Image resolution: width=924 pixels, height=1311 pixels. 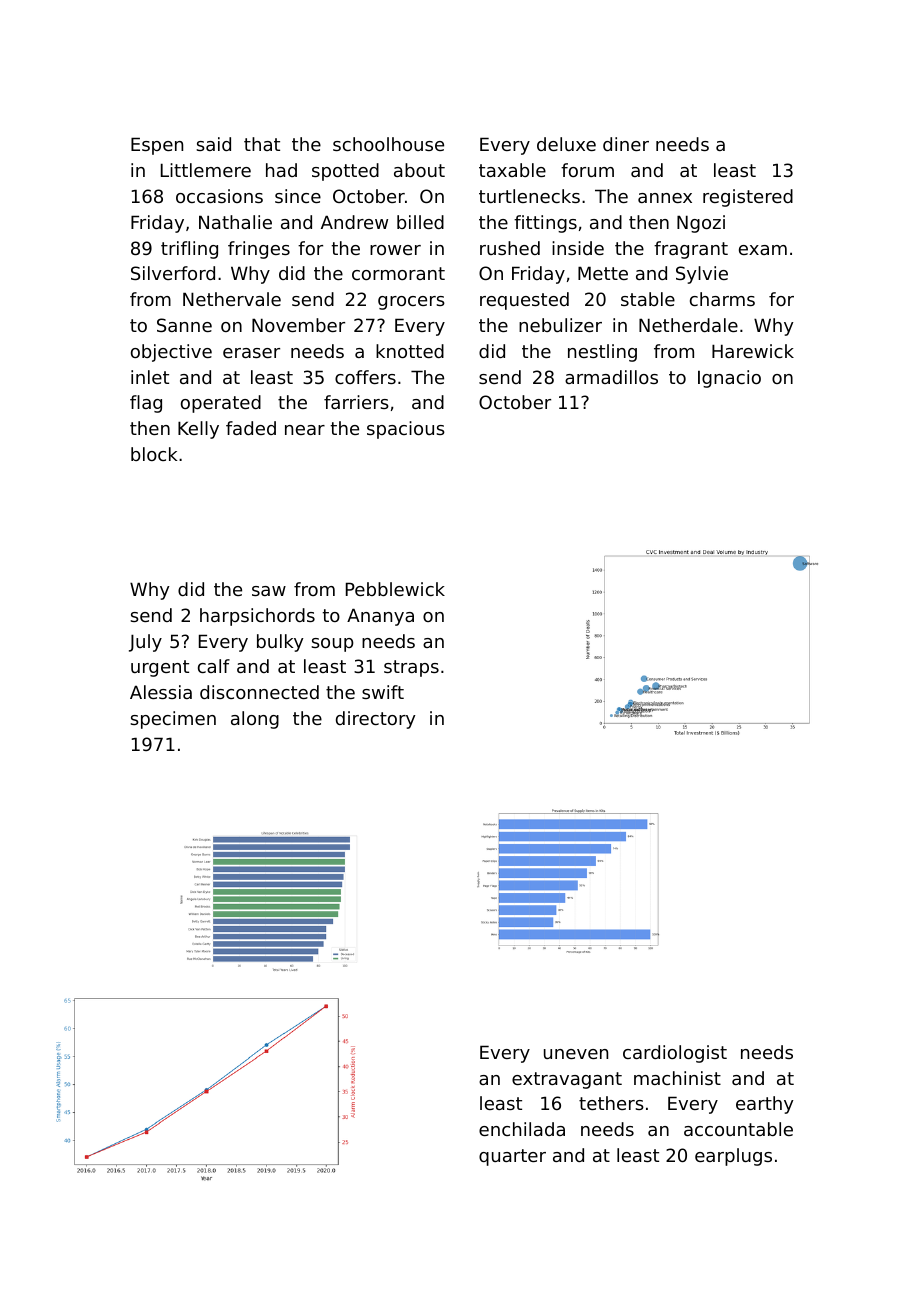 I want to click on registered, so click(x=748, y=198).
